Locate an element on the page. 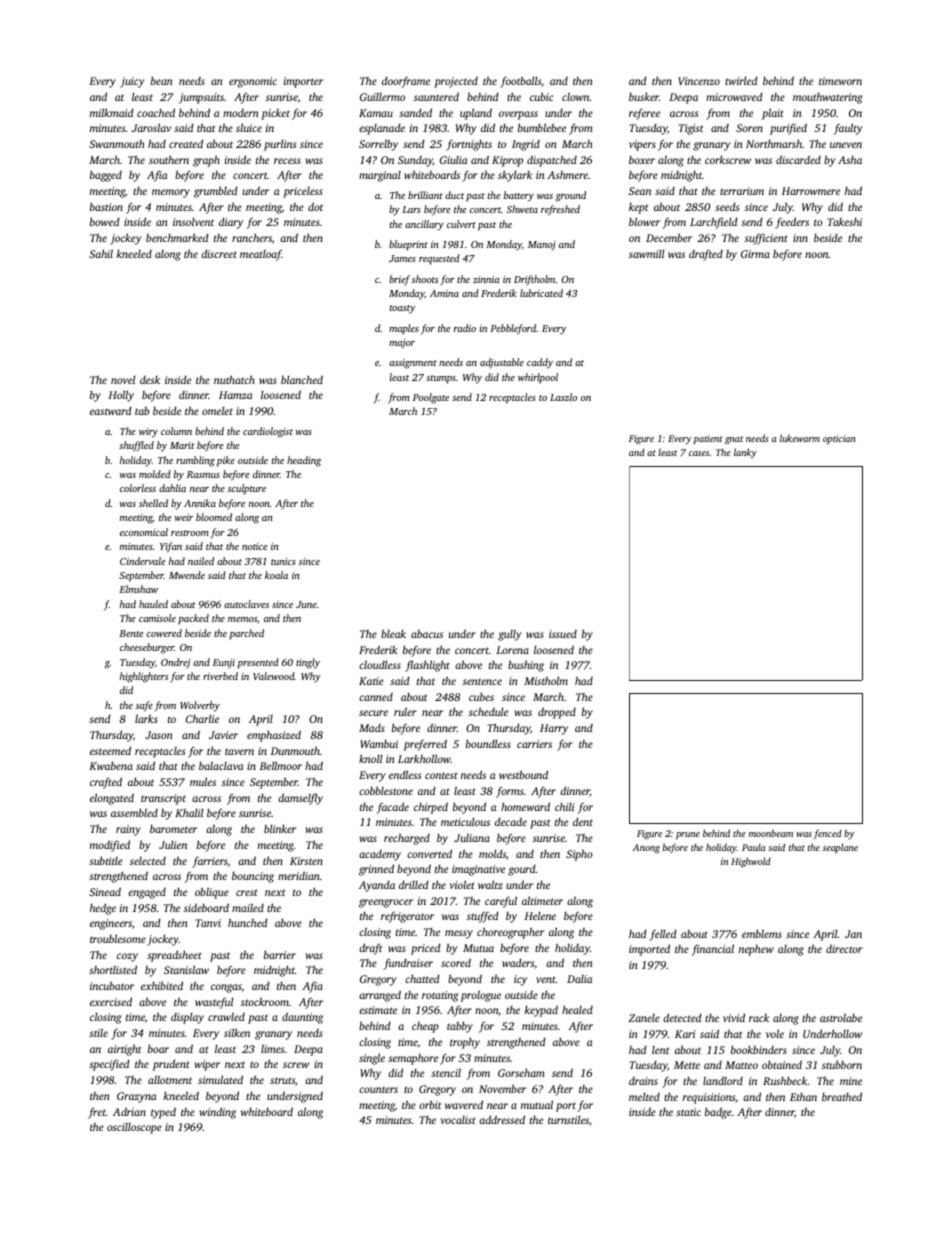 The height and width of the page is (1233, 952). December is located at coordinates (669, 237).
